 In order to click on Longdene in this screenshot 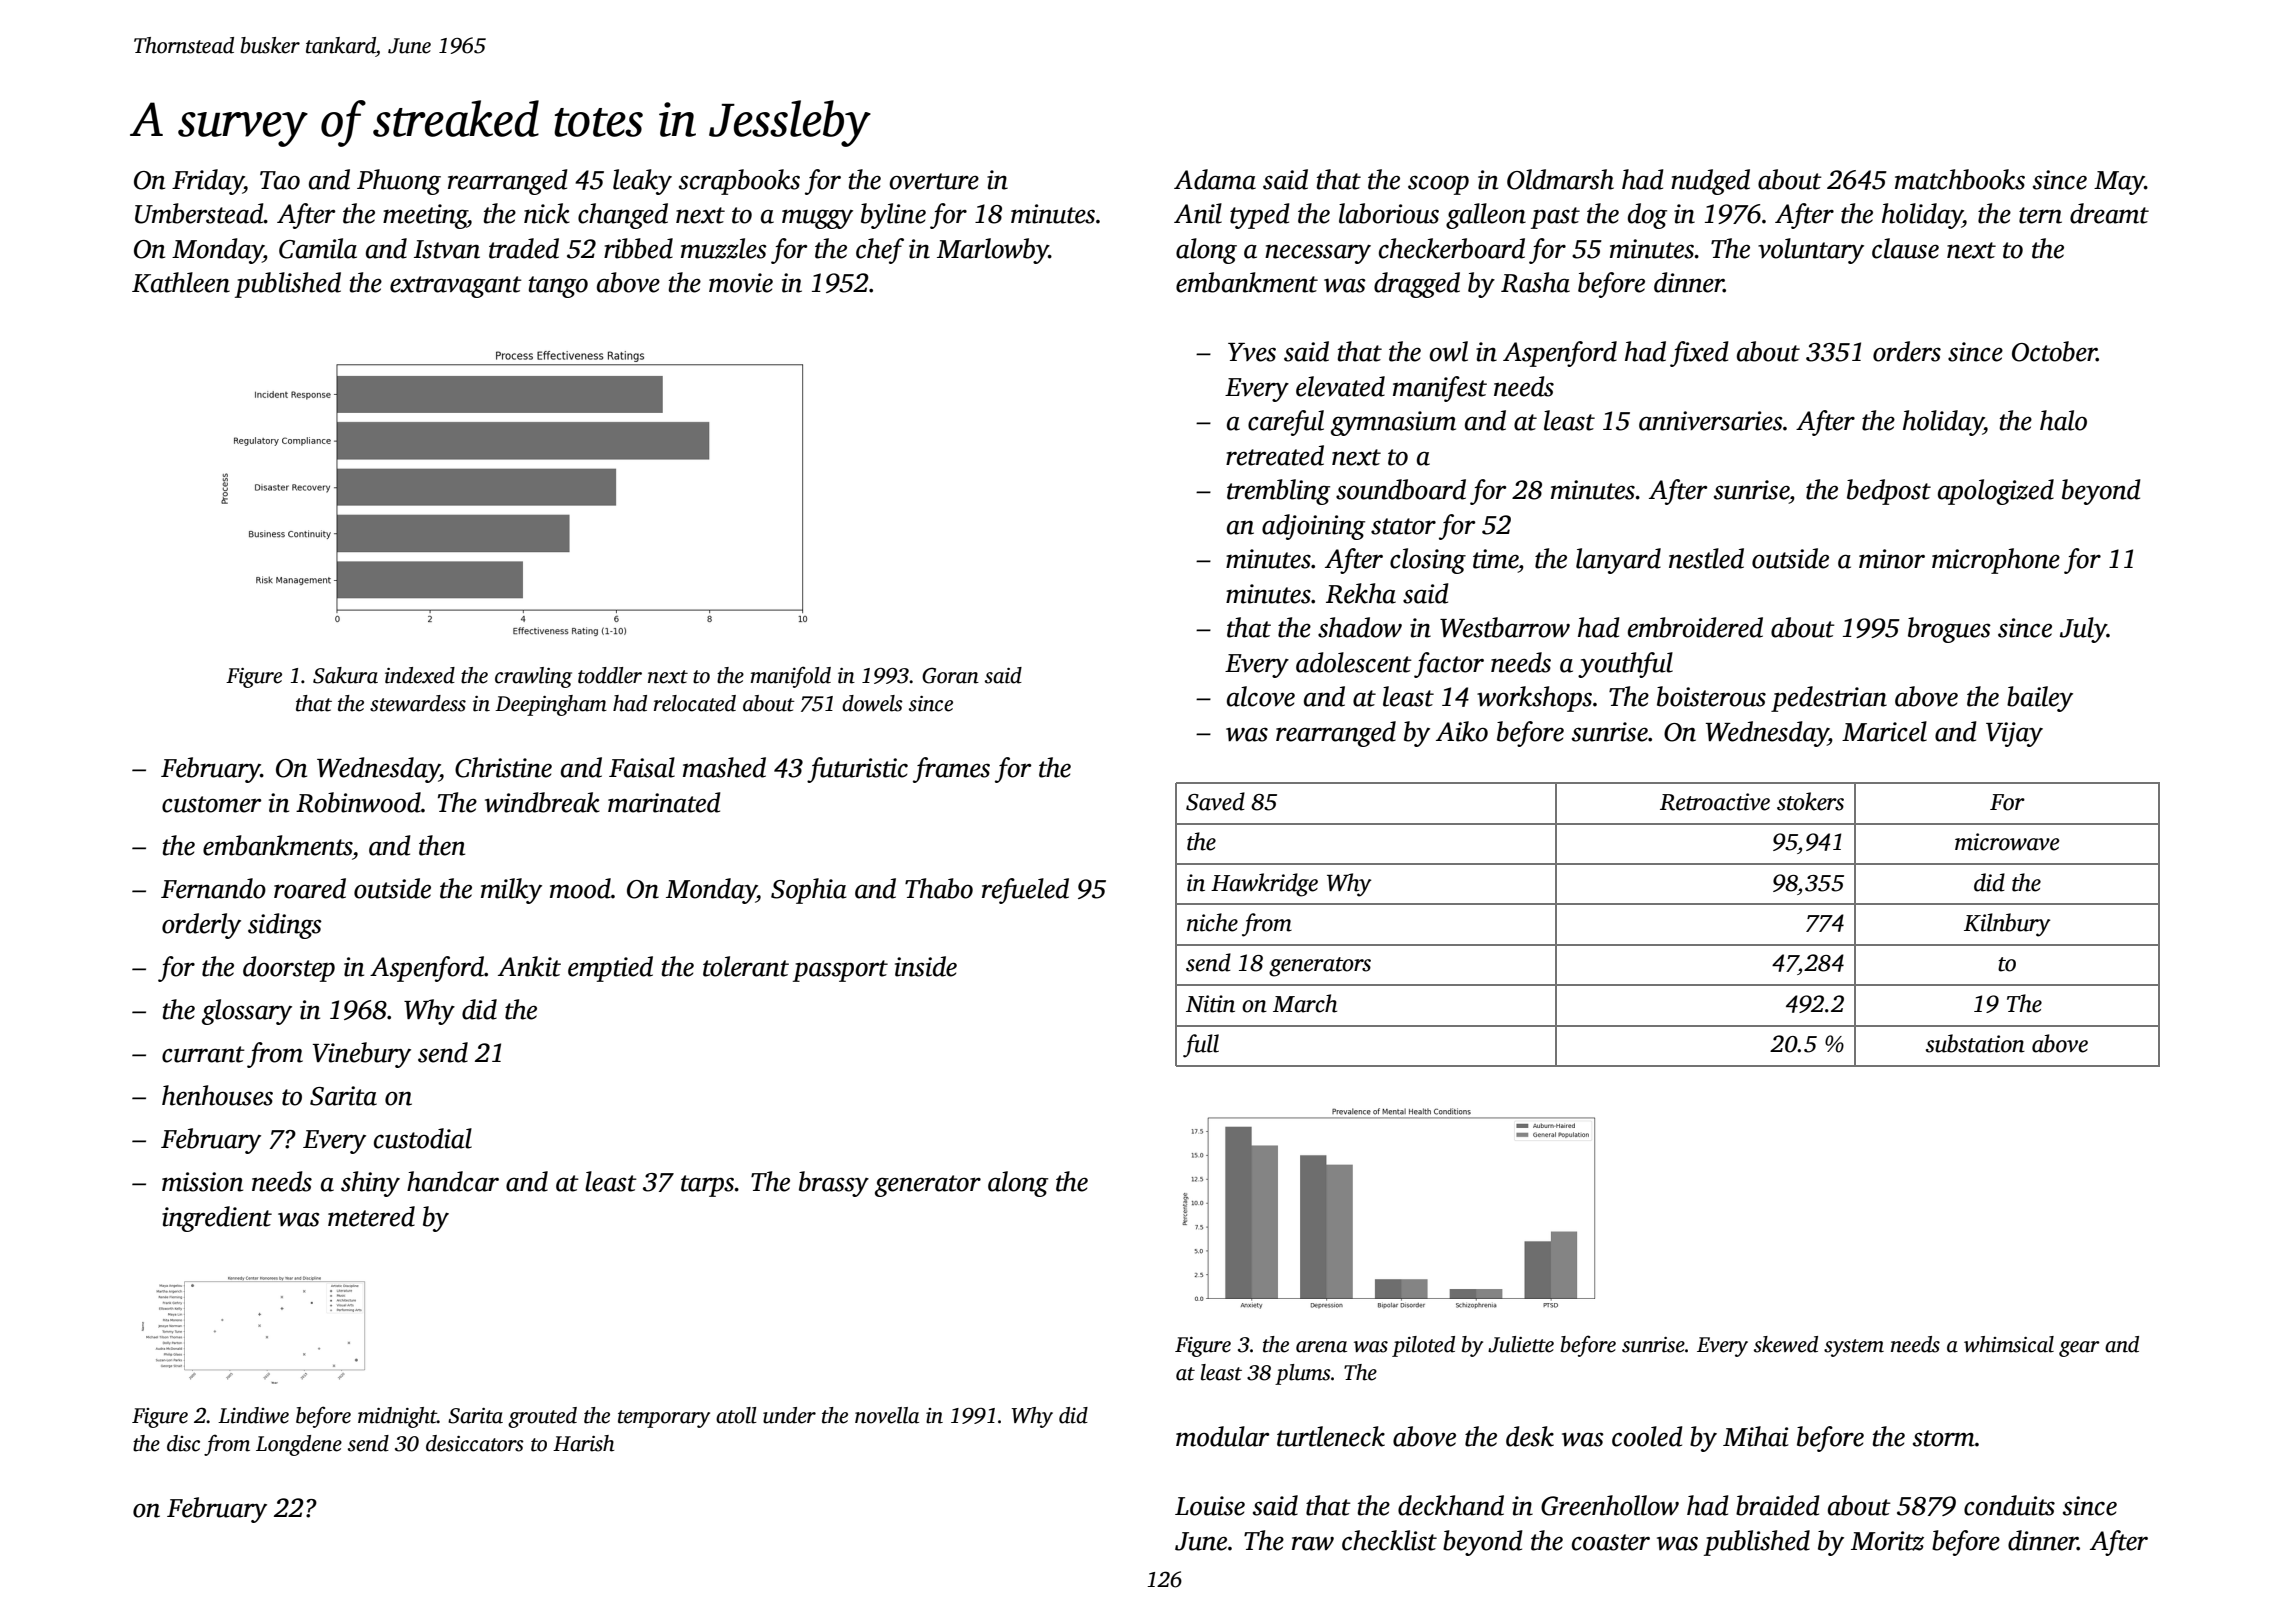, I will do `click(299, 1445)`.
